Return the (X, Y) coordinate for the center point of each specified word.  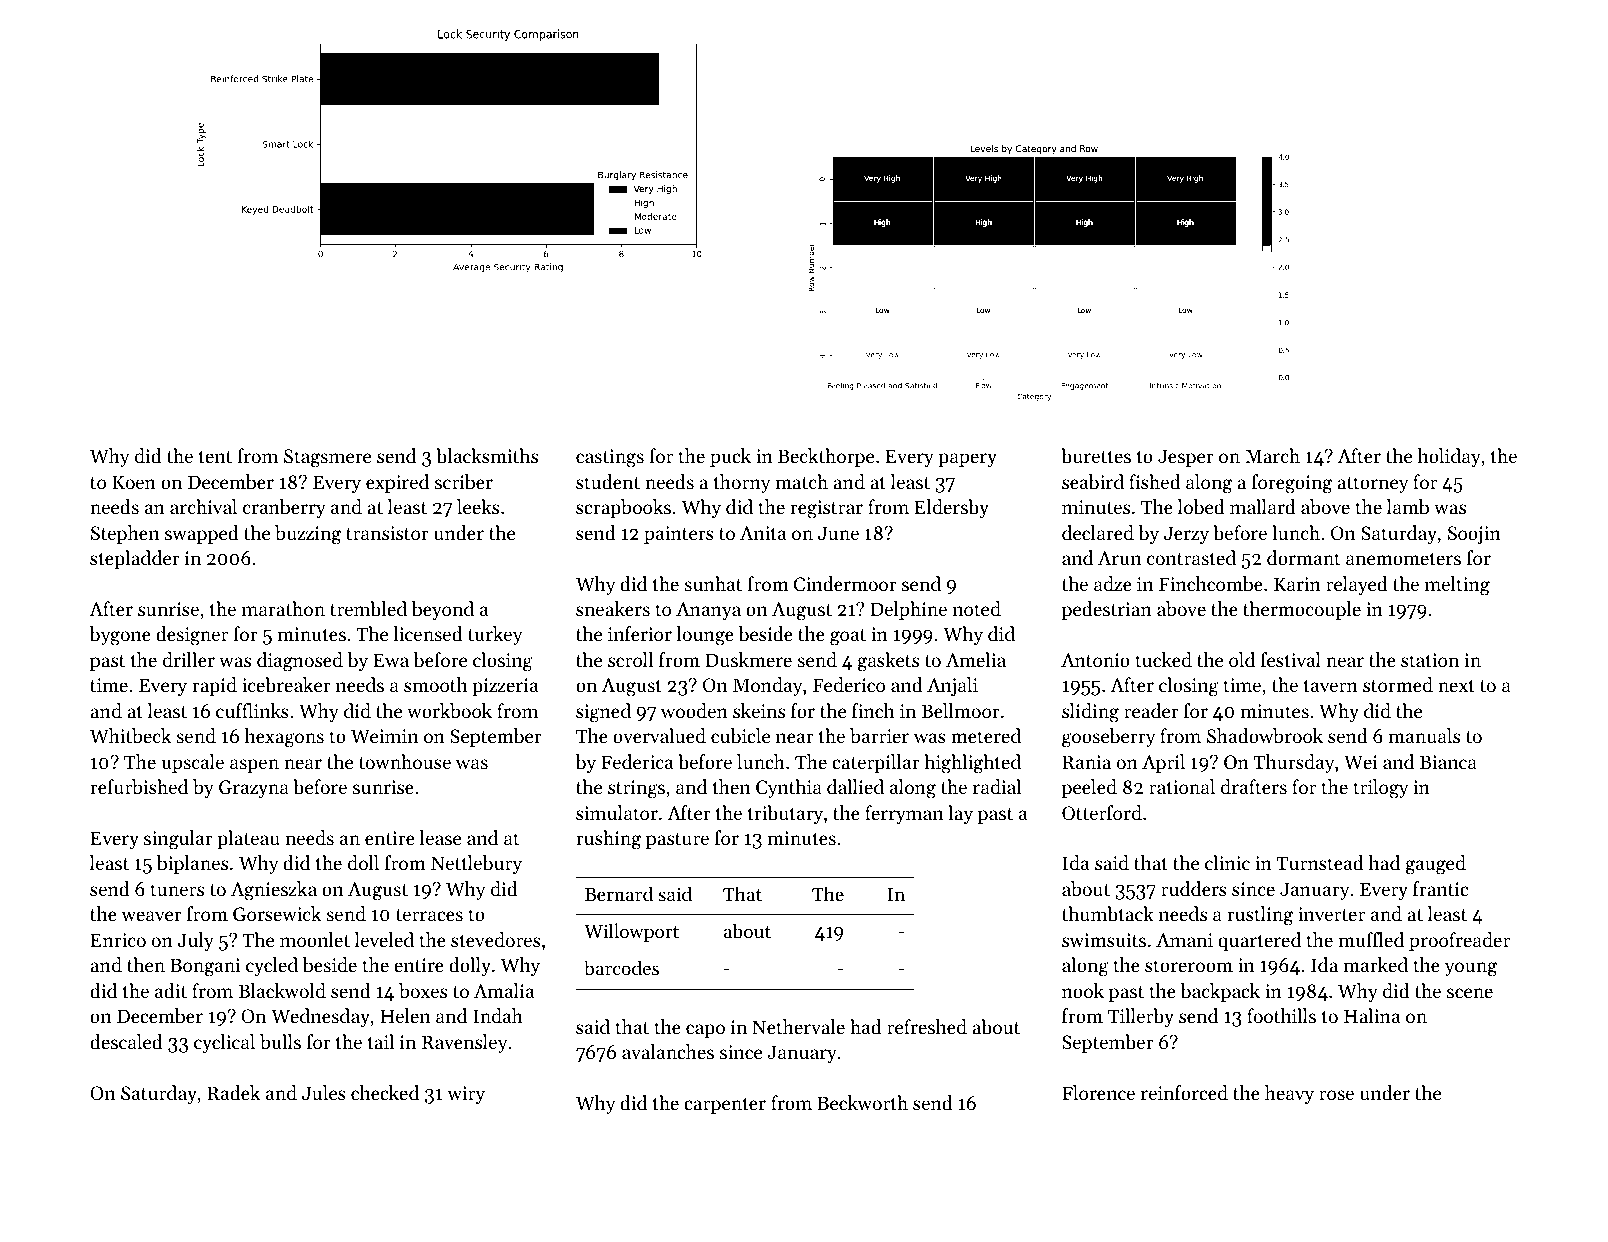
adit (171, 990)
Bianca (1448, 762)
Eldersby (952, 508)
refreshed (927, 1026)
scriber (464, 482)
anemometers (1403, 559)
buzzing (308, 535)
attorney (1372, 485)
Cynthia (789, 788)
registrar (826, 509)
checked (385, 1092)
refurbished (139, 787)
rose (1336, 1095)
